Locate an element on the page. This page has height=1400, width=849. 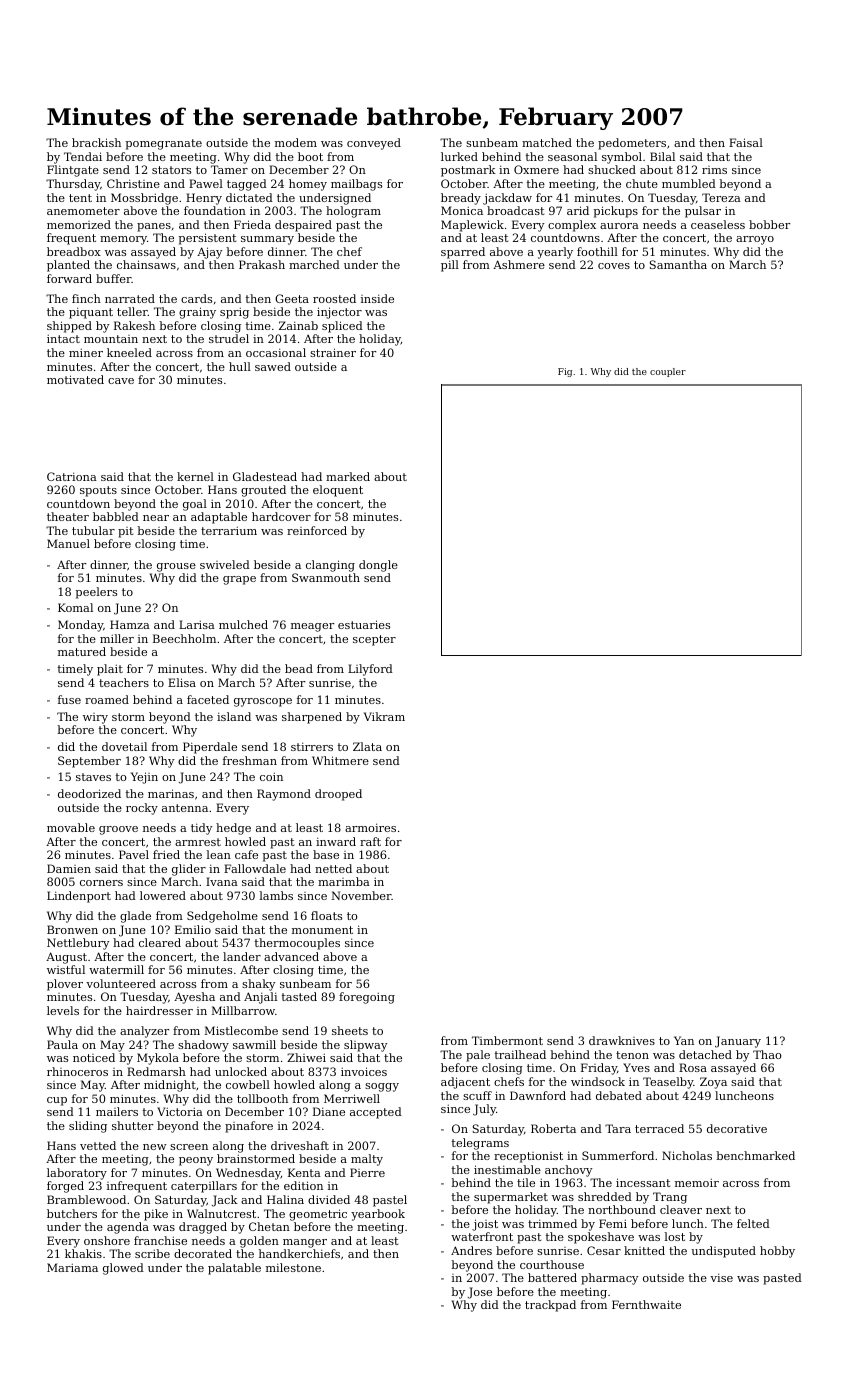
trackpad is located at coordinates (550, 1306).
